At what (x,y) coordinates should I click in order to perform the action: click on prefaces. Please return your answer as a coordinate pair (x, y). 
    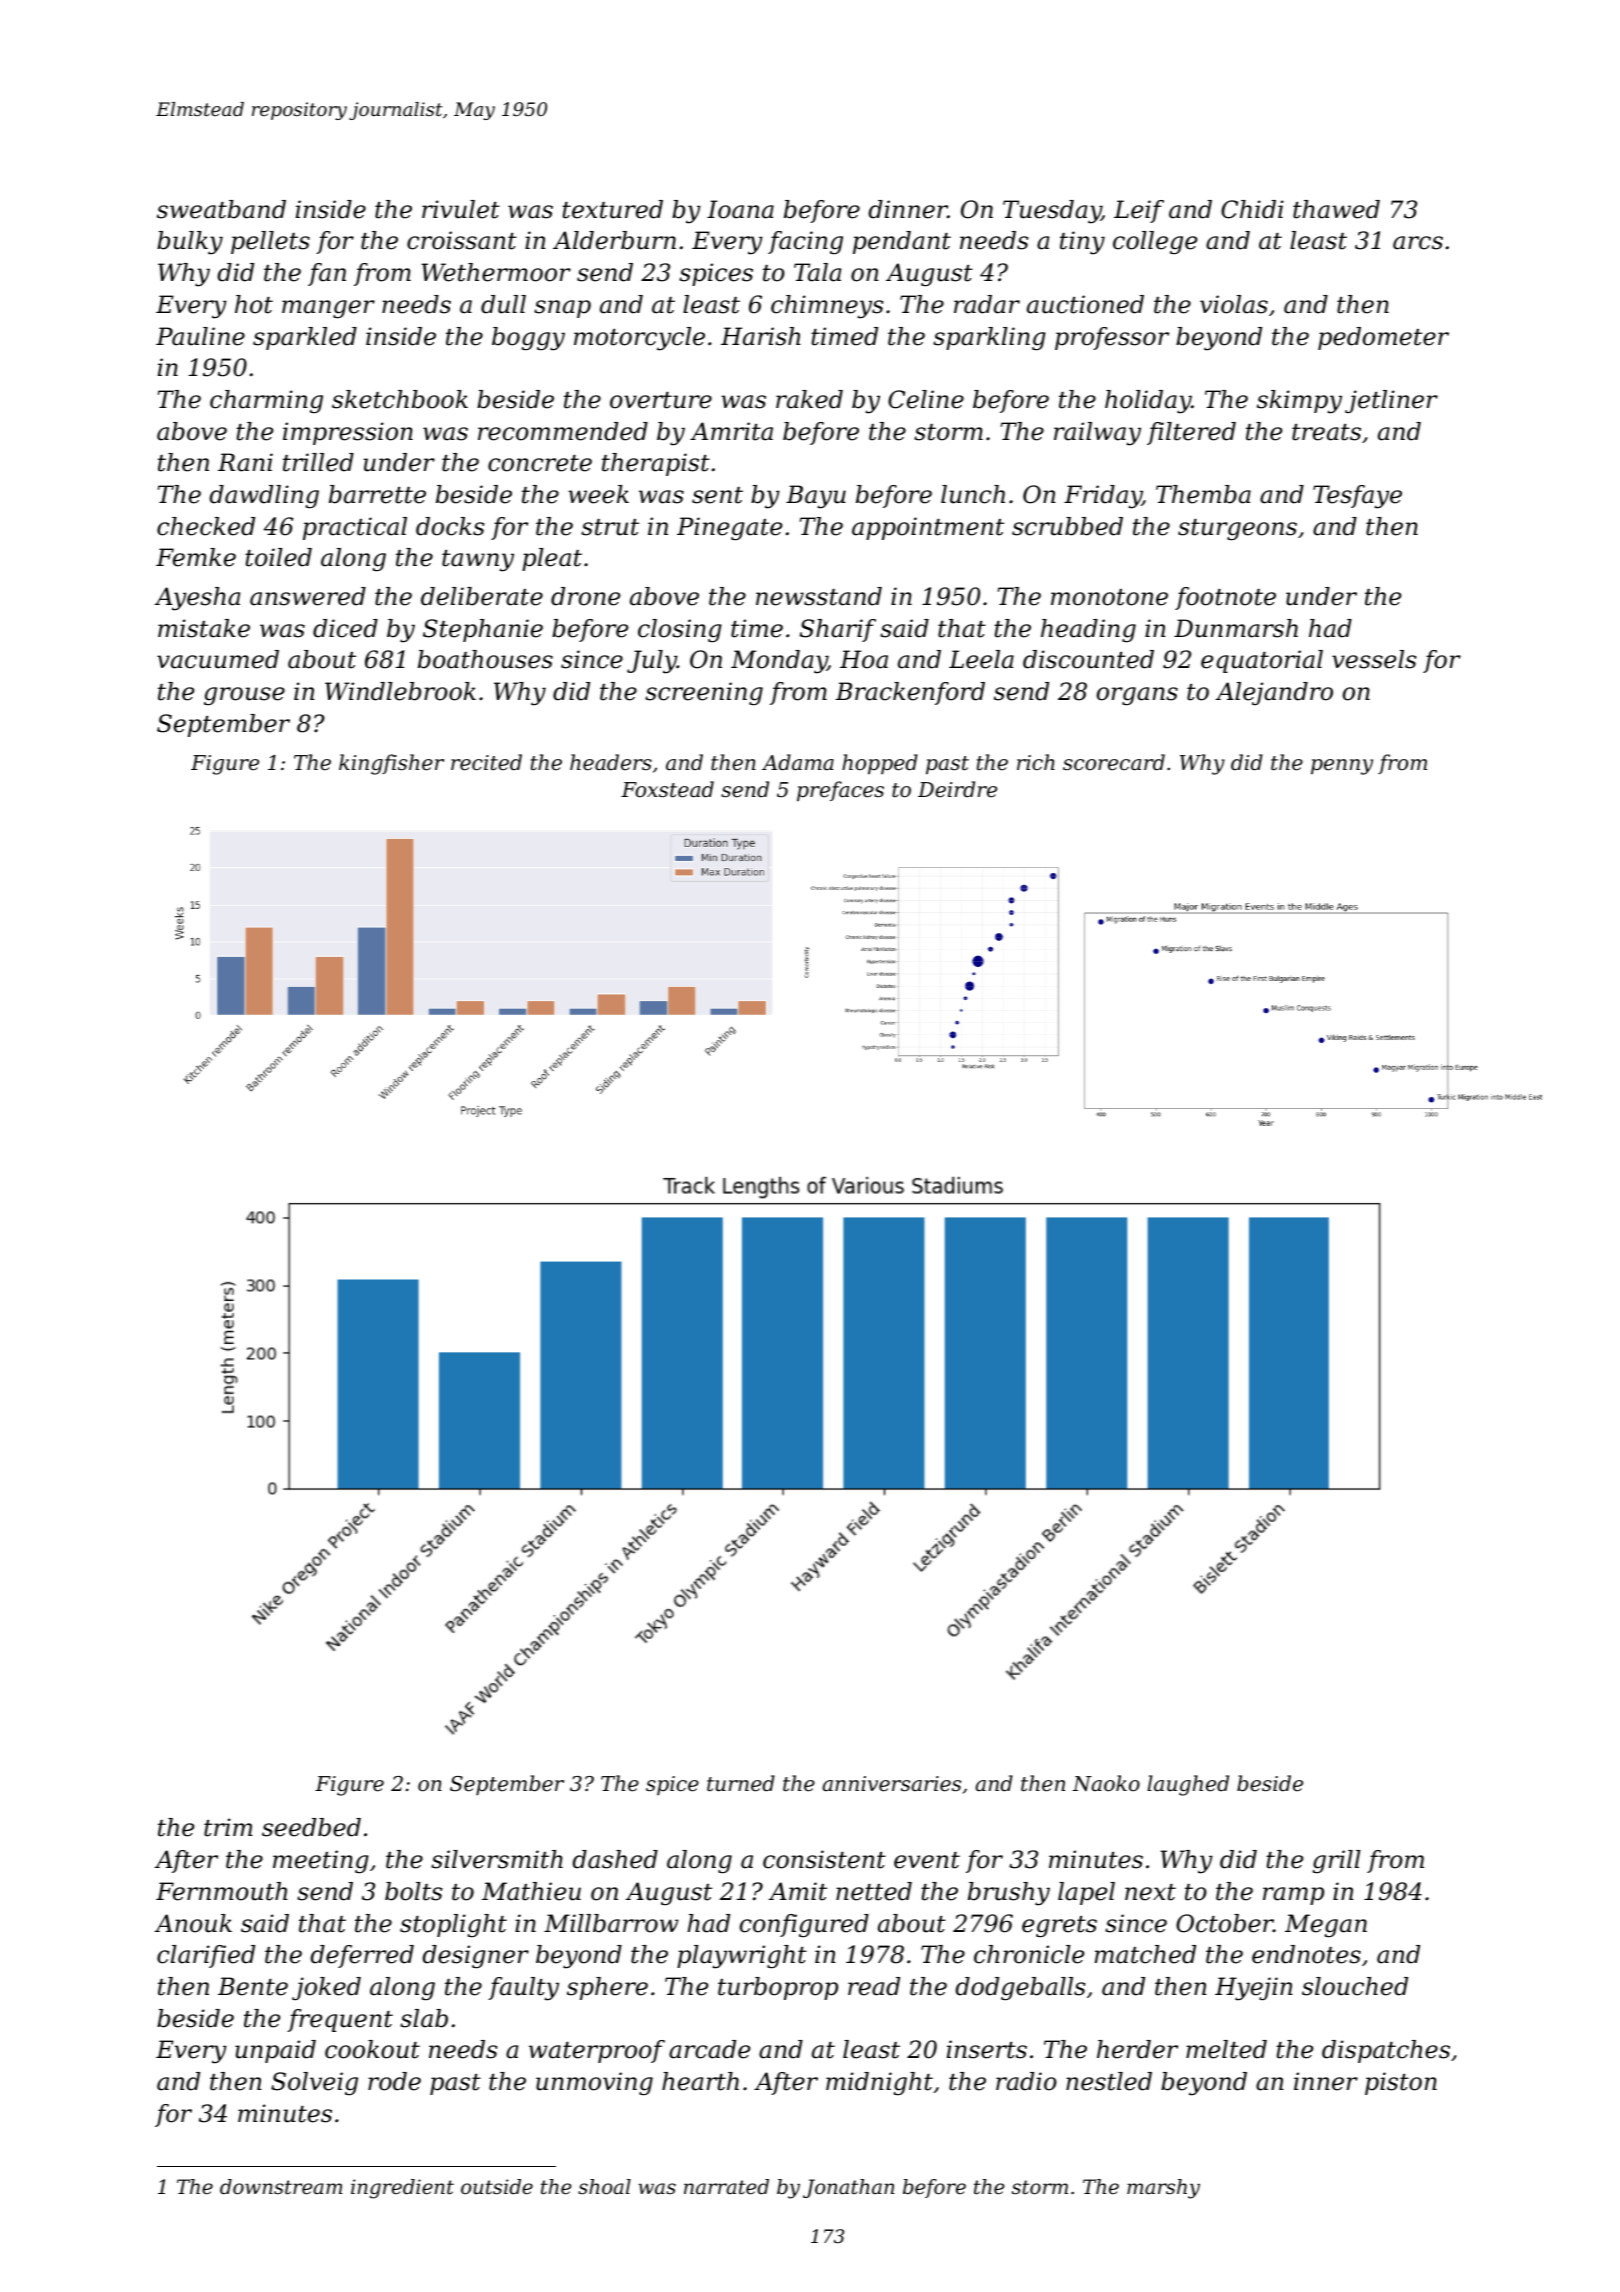
    Looking at the image, I should click on (840, 791).
